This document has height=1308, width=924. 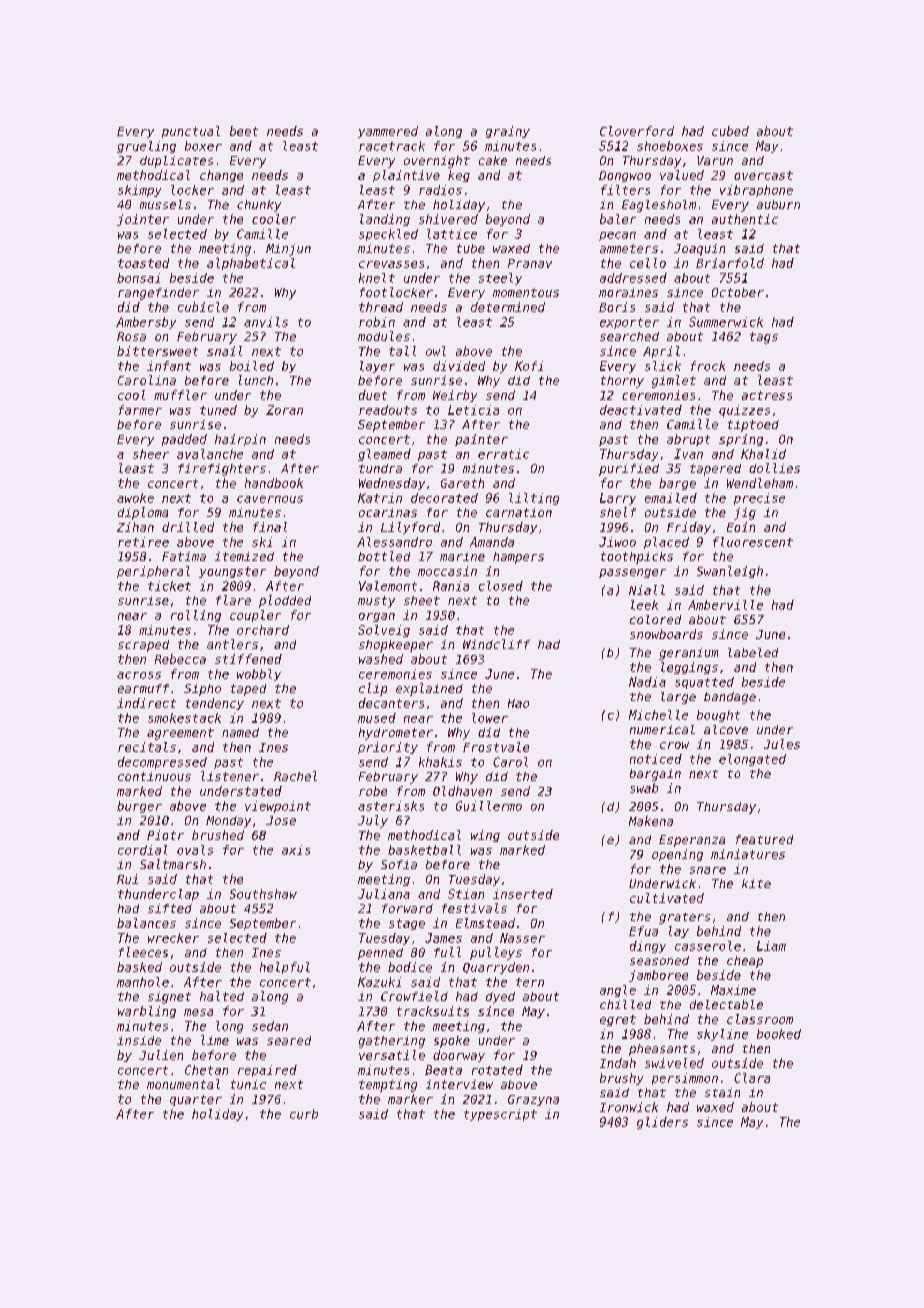 I want to click on typescript, so click(x=500, y=1115).
